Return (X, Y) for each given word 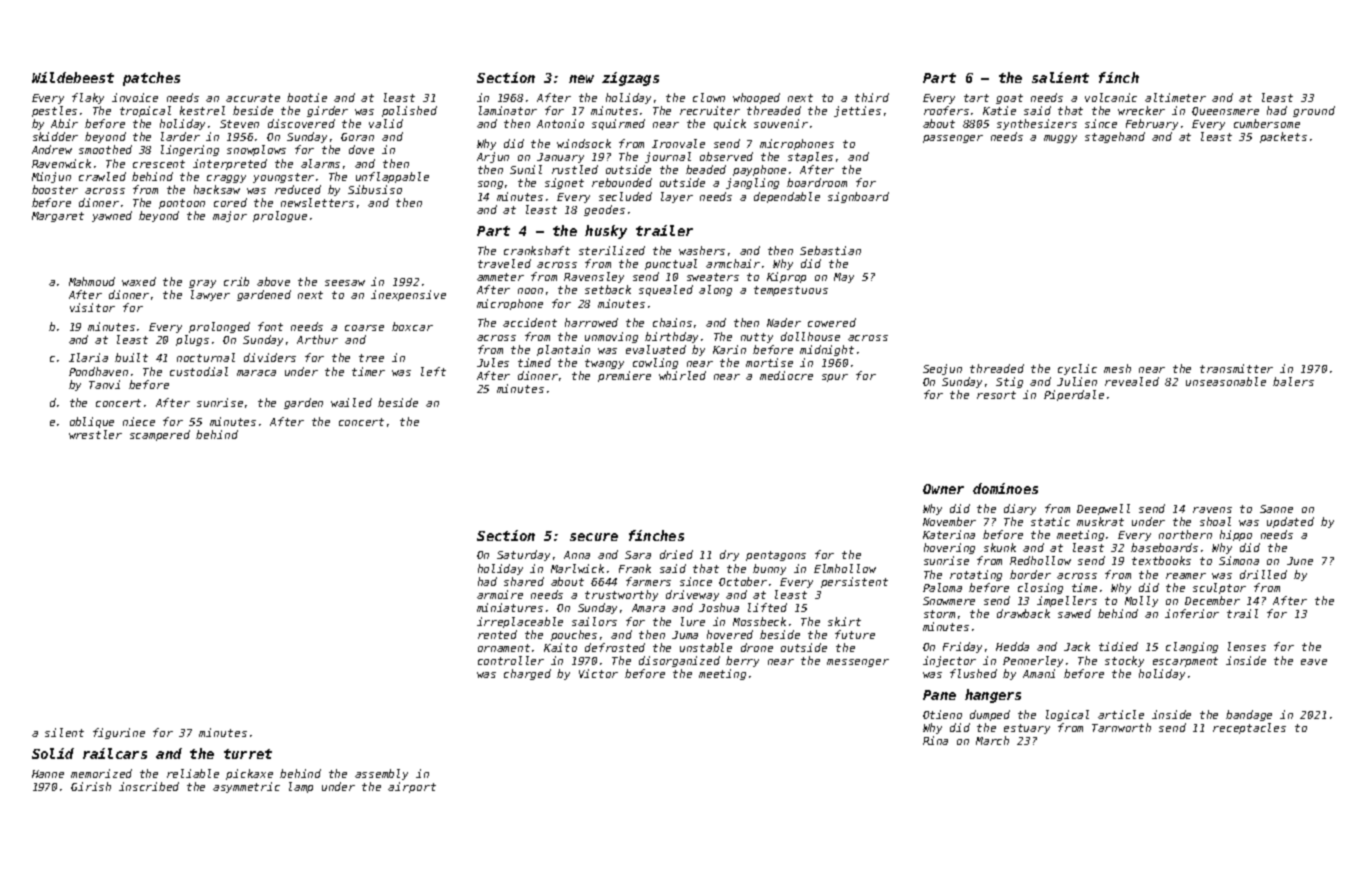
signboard (858, 197)
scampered (160, 435)
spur (835, 378)
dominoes (1005, 488)
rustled (575, 169)
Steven (239, 124)
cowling (655, 363)
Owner (943, 489)
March (992, 740)
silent (64, 732)
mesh (1117, 368)
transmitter (1236, 368)
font (270, 326)
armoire (500, 594)
